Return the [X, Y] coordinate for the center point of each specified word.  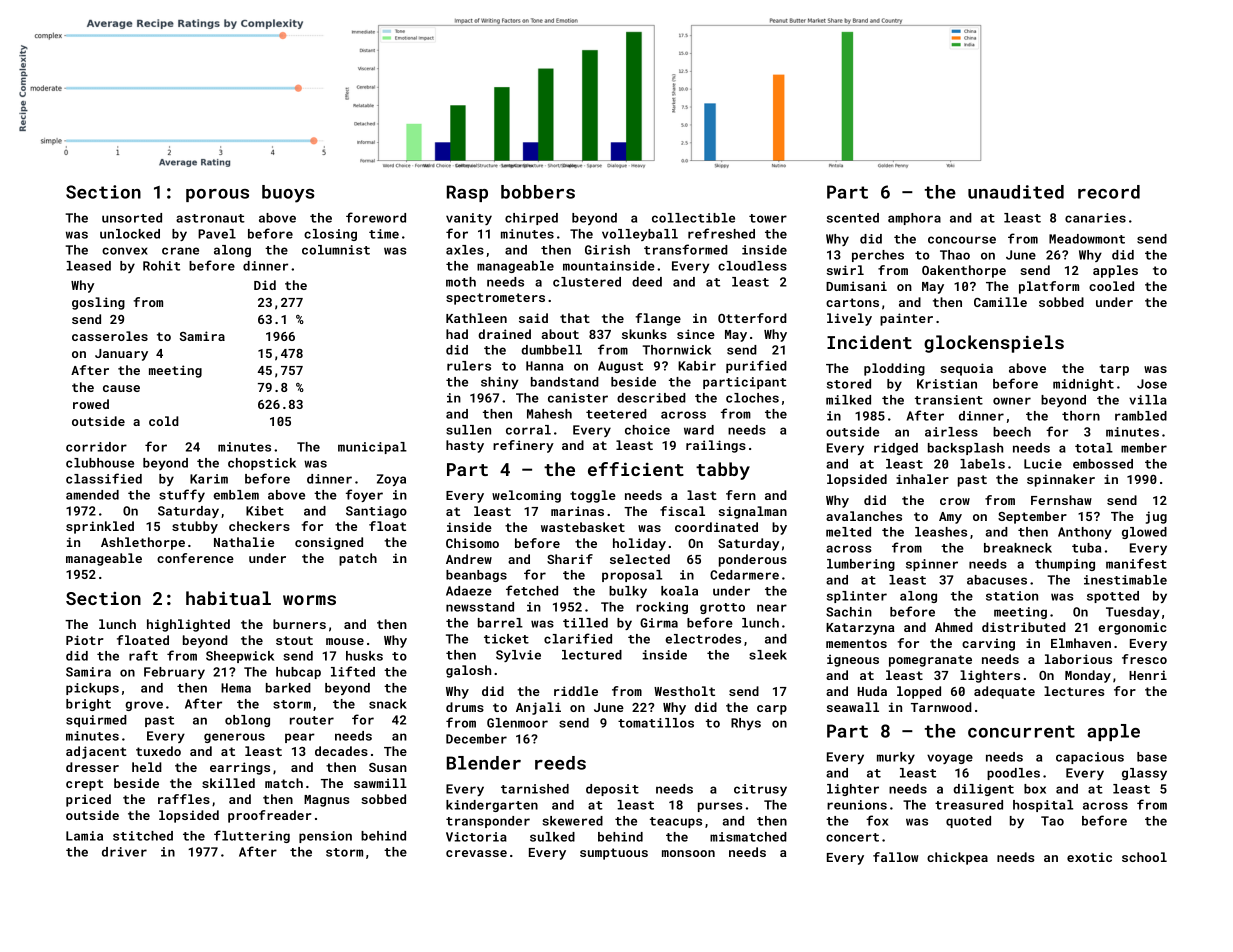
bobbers [538, 192]
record [1109, 192]
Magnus [326, 801]
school [1144, 857]
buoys [288, 194]
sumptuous [614, 854]
